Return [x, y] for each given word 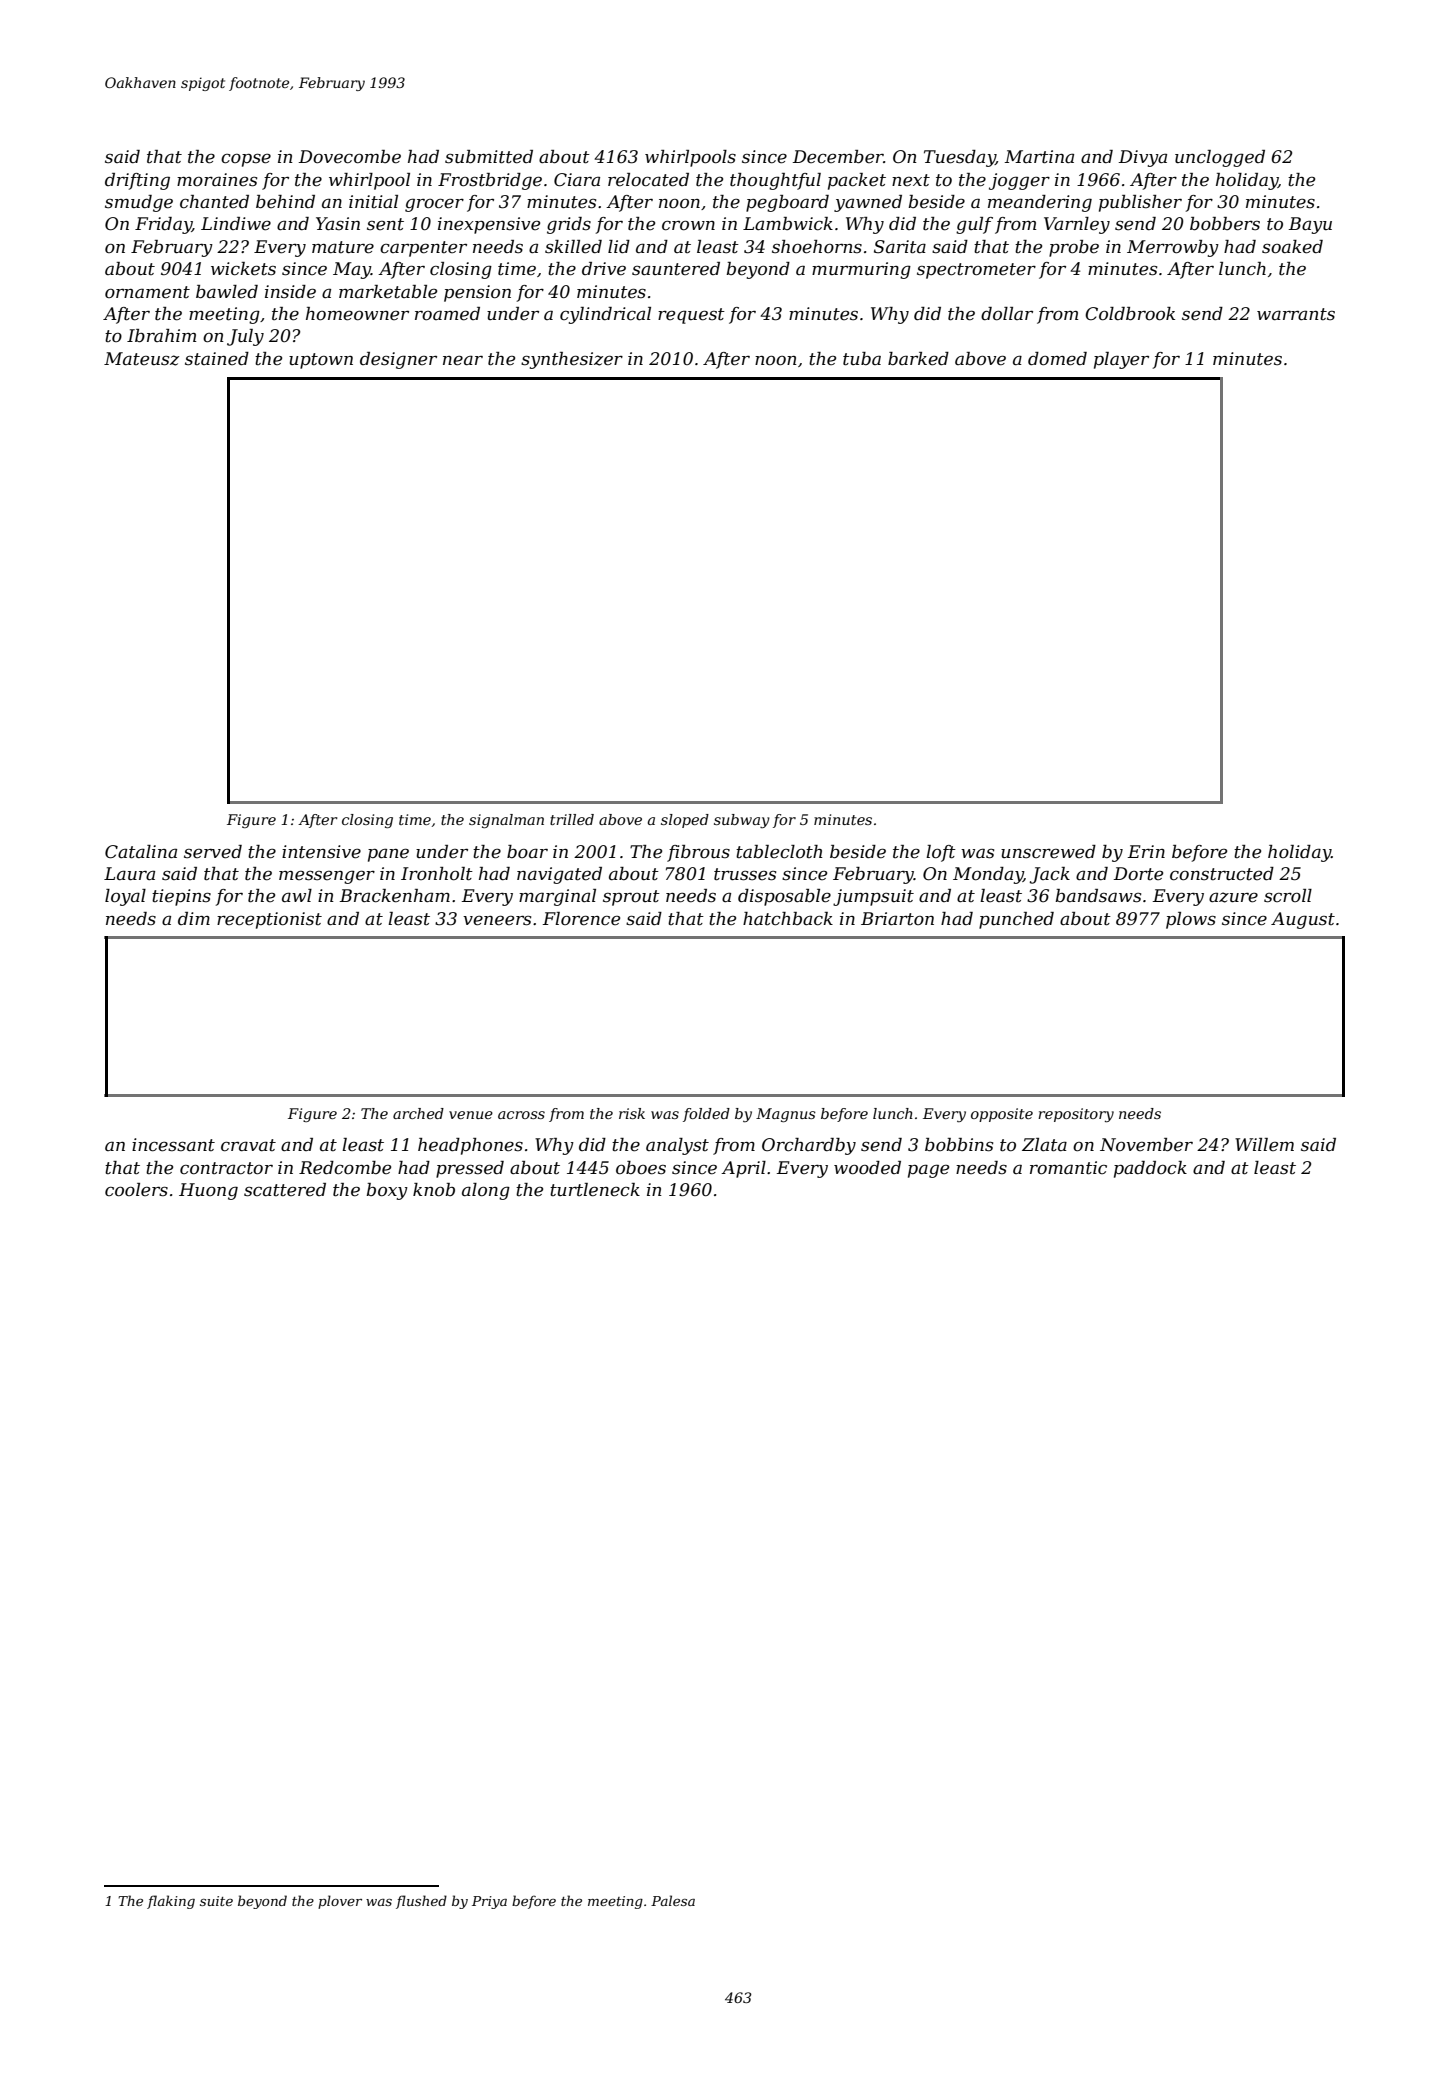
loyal [125, 897]
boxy [387, 1191]
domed [1057, 359]
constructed [1222, 874]
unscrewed [1048, 851]
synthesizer [572, 360]
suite [216, 1901]
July [245, 337]
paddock [1150, 1169]
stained [217, 358]
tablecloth [779, 852]
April [743, 1169]
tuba [862, 359]
